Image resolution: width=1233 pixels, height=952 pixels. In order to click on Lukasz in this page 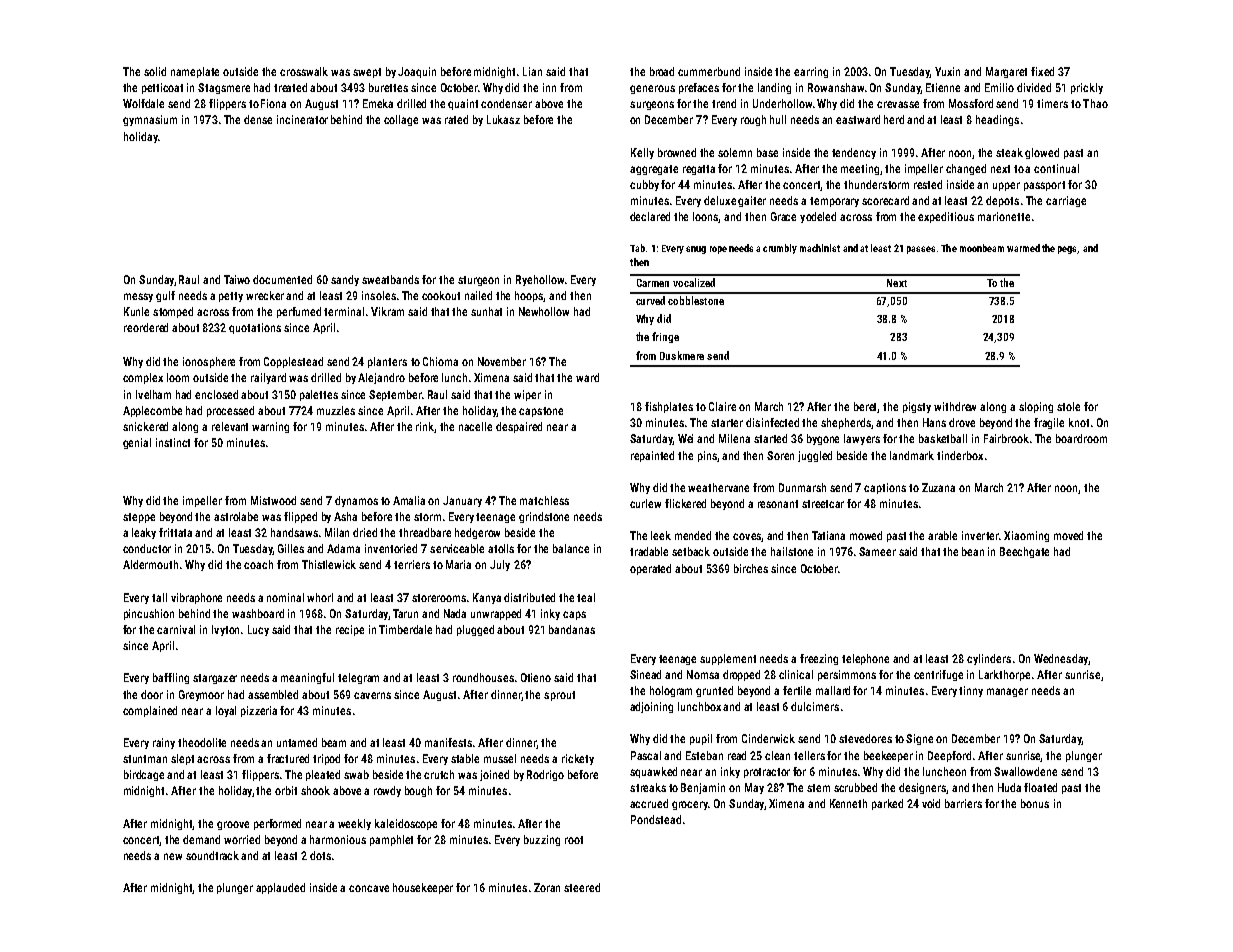, I will do `click(503, 119)`.
